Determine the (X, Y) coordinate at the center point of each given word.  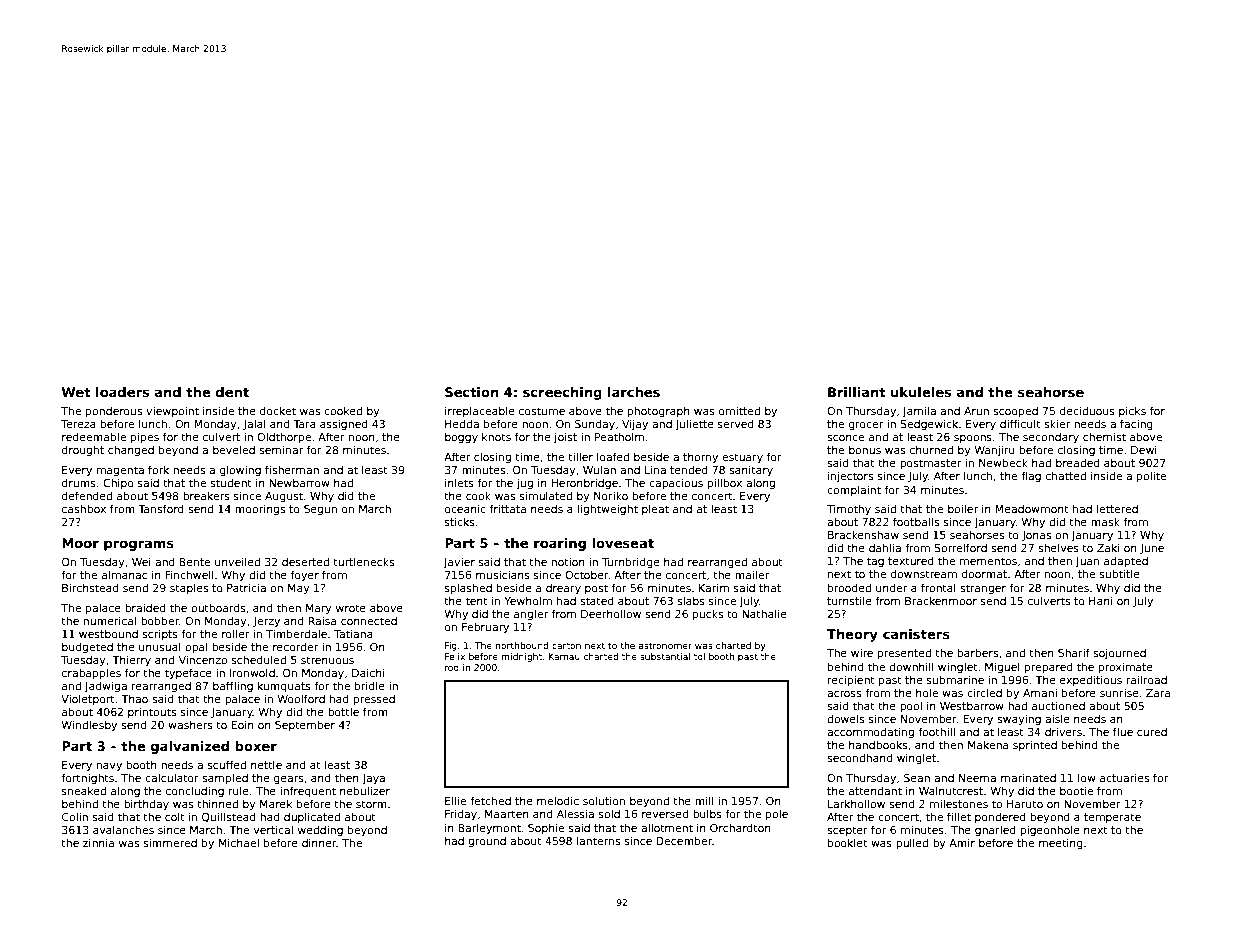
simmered (170, 843)
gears (288, 780)
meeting (1061, 844)
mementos (988, 561)
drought (83, 450)
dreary (563, 589)
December (684, 840)
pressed (374, 700)
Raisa (322, 621)
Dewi (1144, 450)
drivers (1063, 731)
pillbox (724, 484)
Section (472, 392)
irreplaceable (480, 411)
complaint (854, 490)
